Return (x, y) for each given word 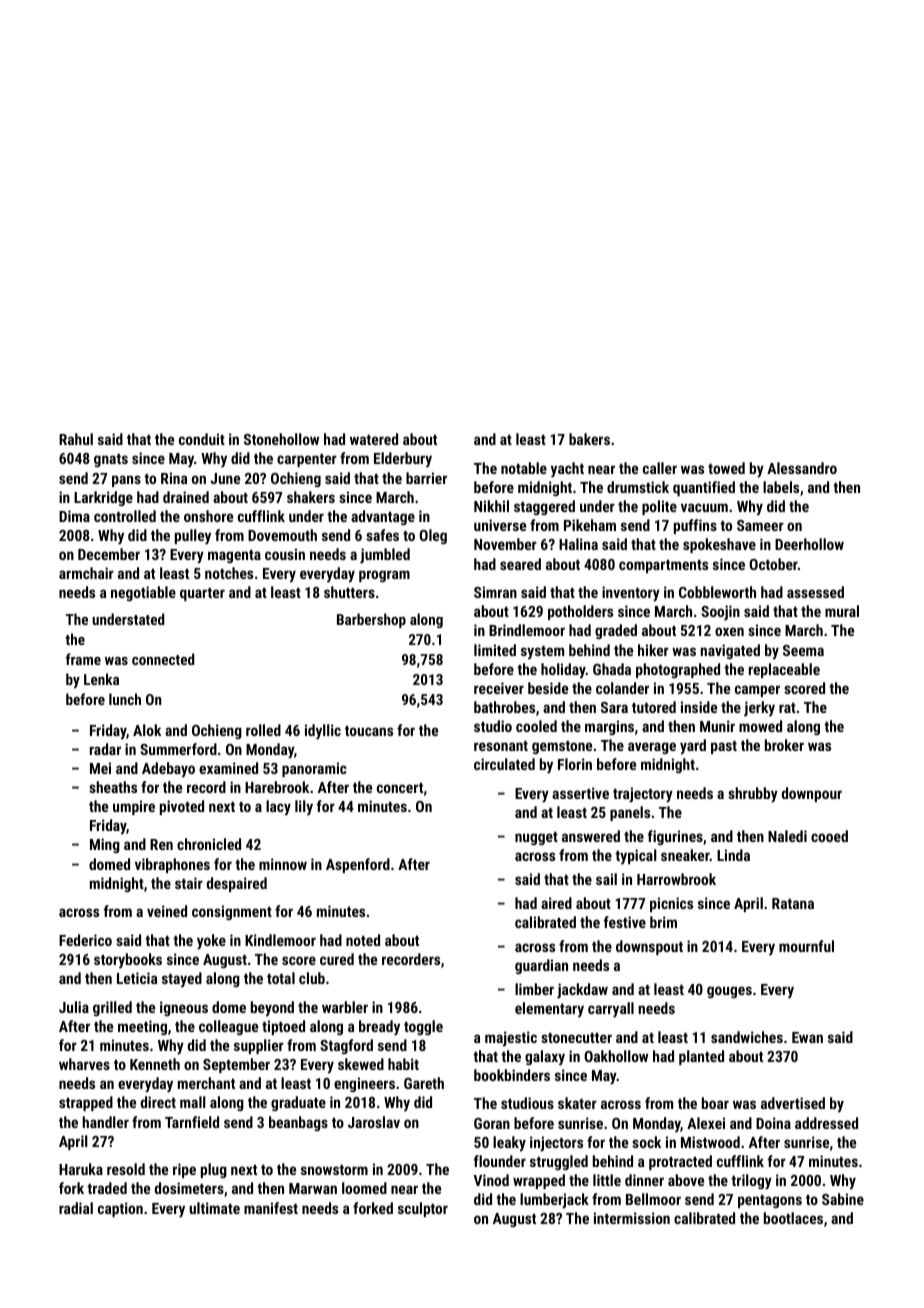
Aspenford (358, 865)
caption (120, 1209)
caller (660, 468)
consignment (232, 912)
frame (83, 659)
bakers (589, 439)
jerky (759, 709)
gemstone (562, 747)
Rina (174, 478)
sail (606, 879)
